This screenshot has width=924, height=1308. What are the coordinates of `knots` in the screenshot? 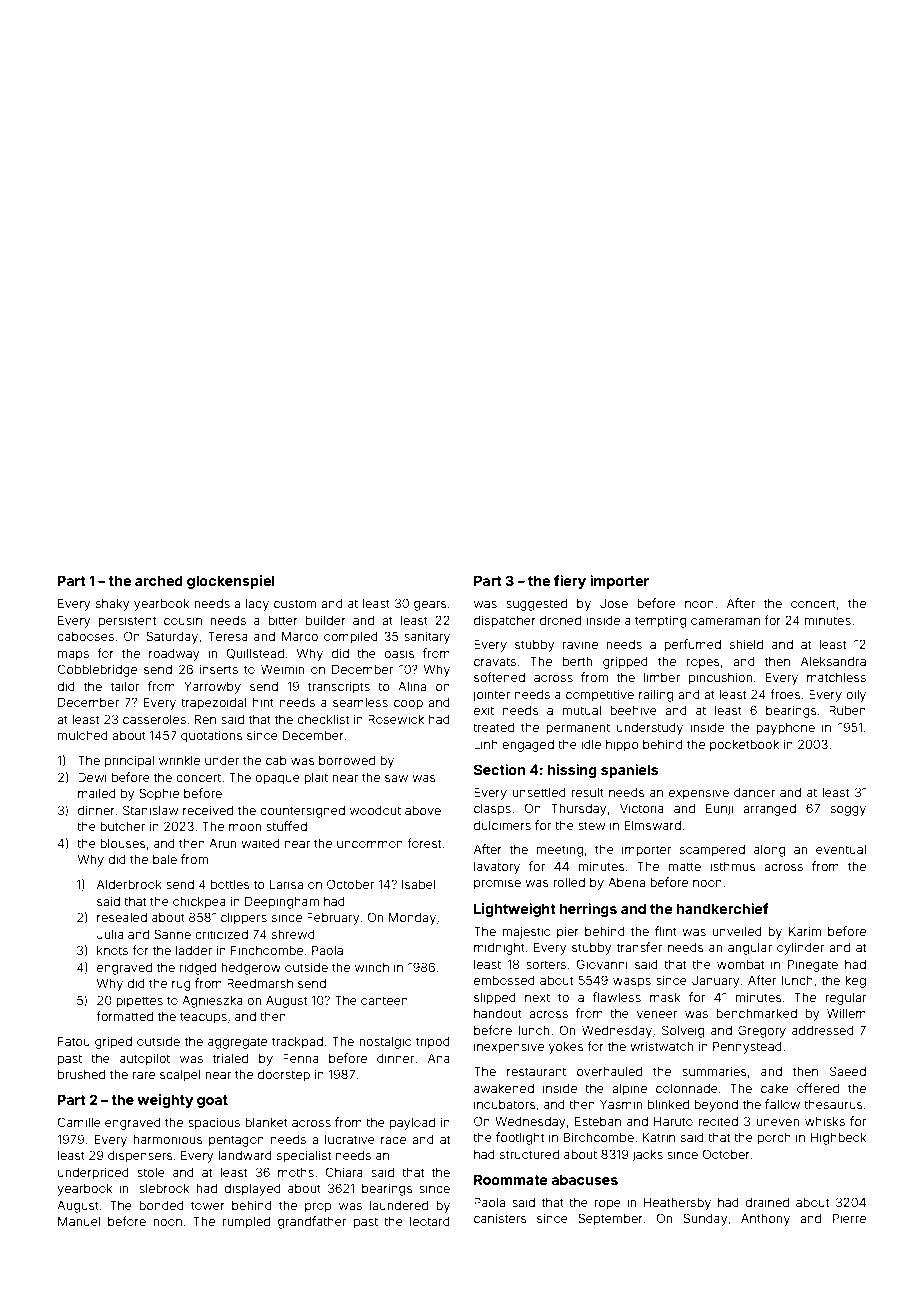 It's located at (112, 950).
